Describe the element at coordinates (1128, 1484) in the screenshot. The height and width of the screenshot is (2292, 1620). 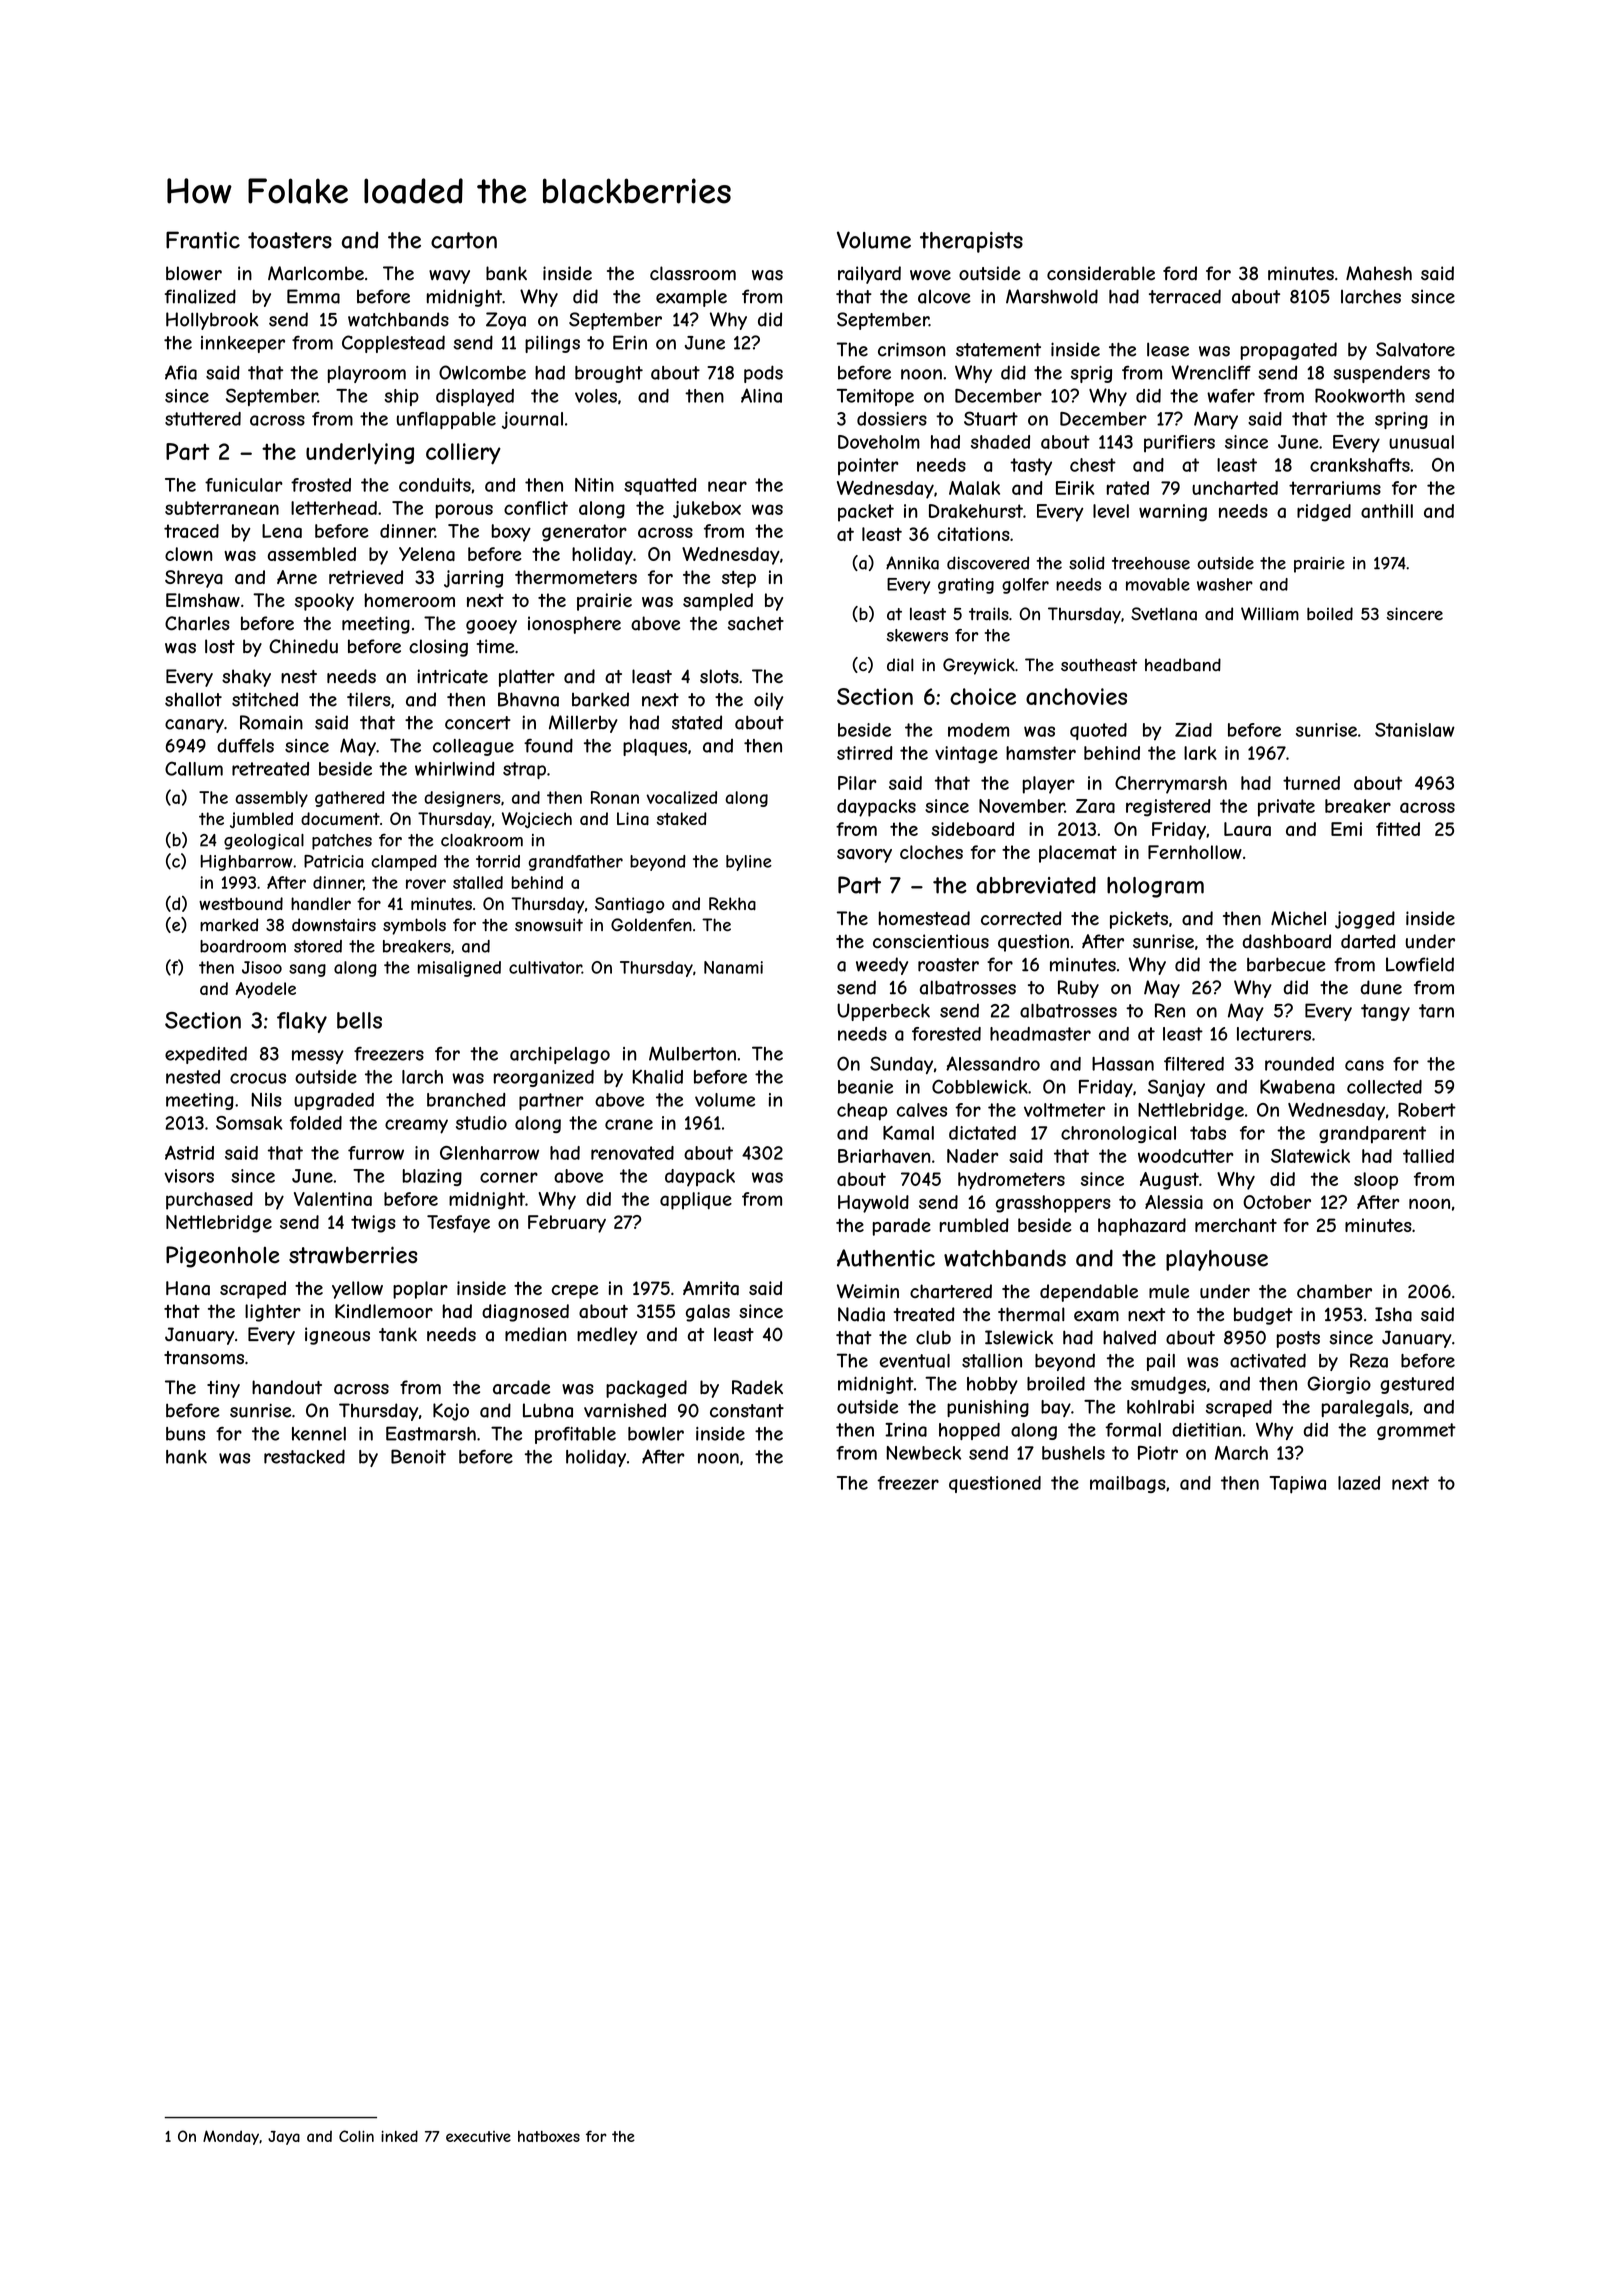
I see `mailbags` at that location.
